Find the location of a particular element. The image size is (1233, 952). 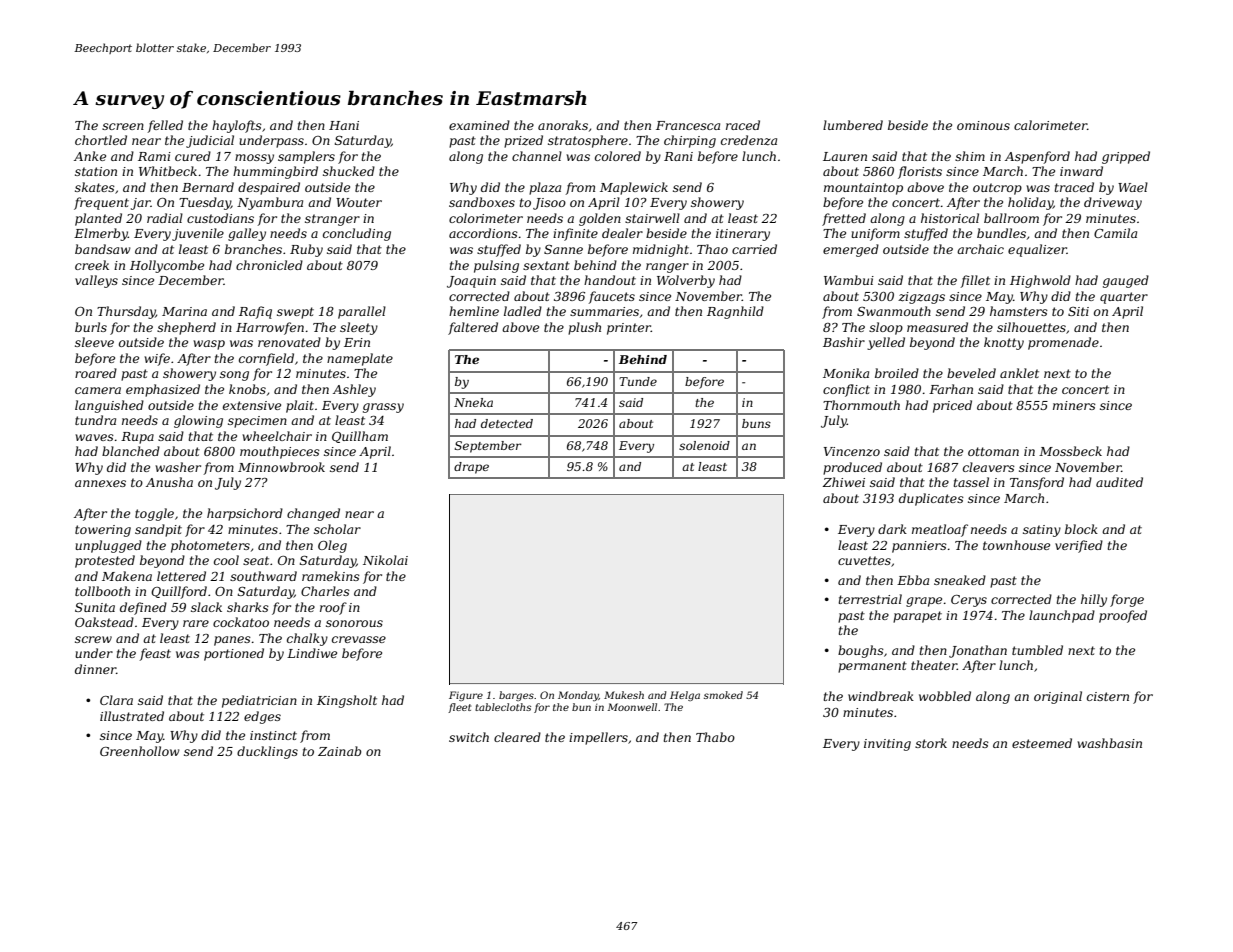

illustrated is located at coordinates (132, 716).
